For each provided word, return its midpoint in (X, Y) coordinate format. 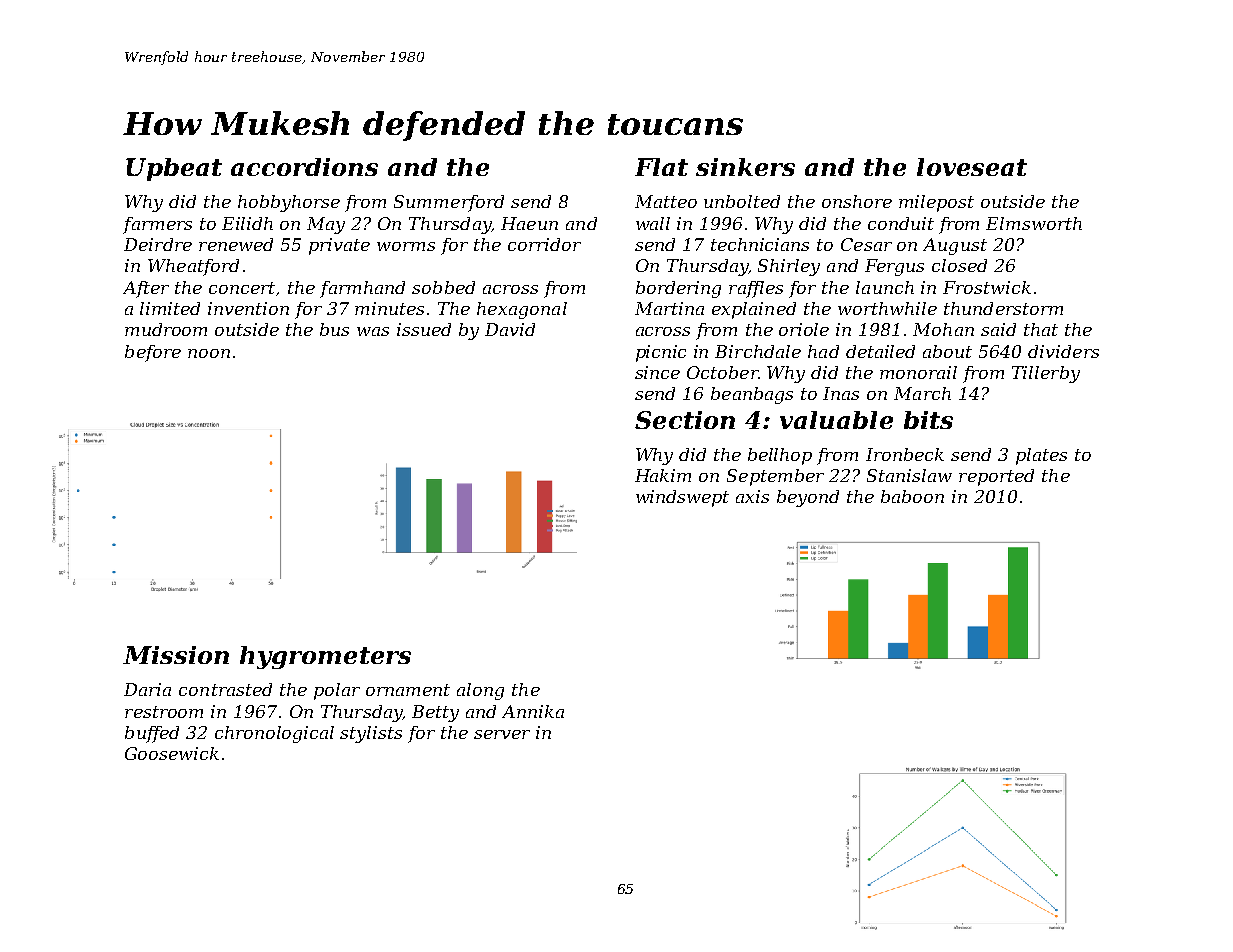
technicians (760, 244)
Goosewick (172, 753)
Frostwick (987, 287)
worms (406, 246)
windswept (682, 498)
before (153, 353)
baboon (912, 496)
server (502, 734)
